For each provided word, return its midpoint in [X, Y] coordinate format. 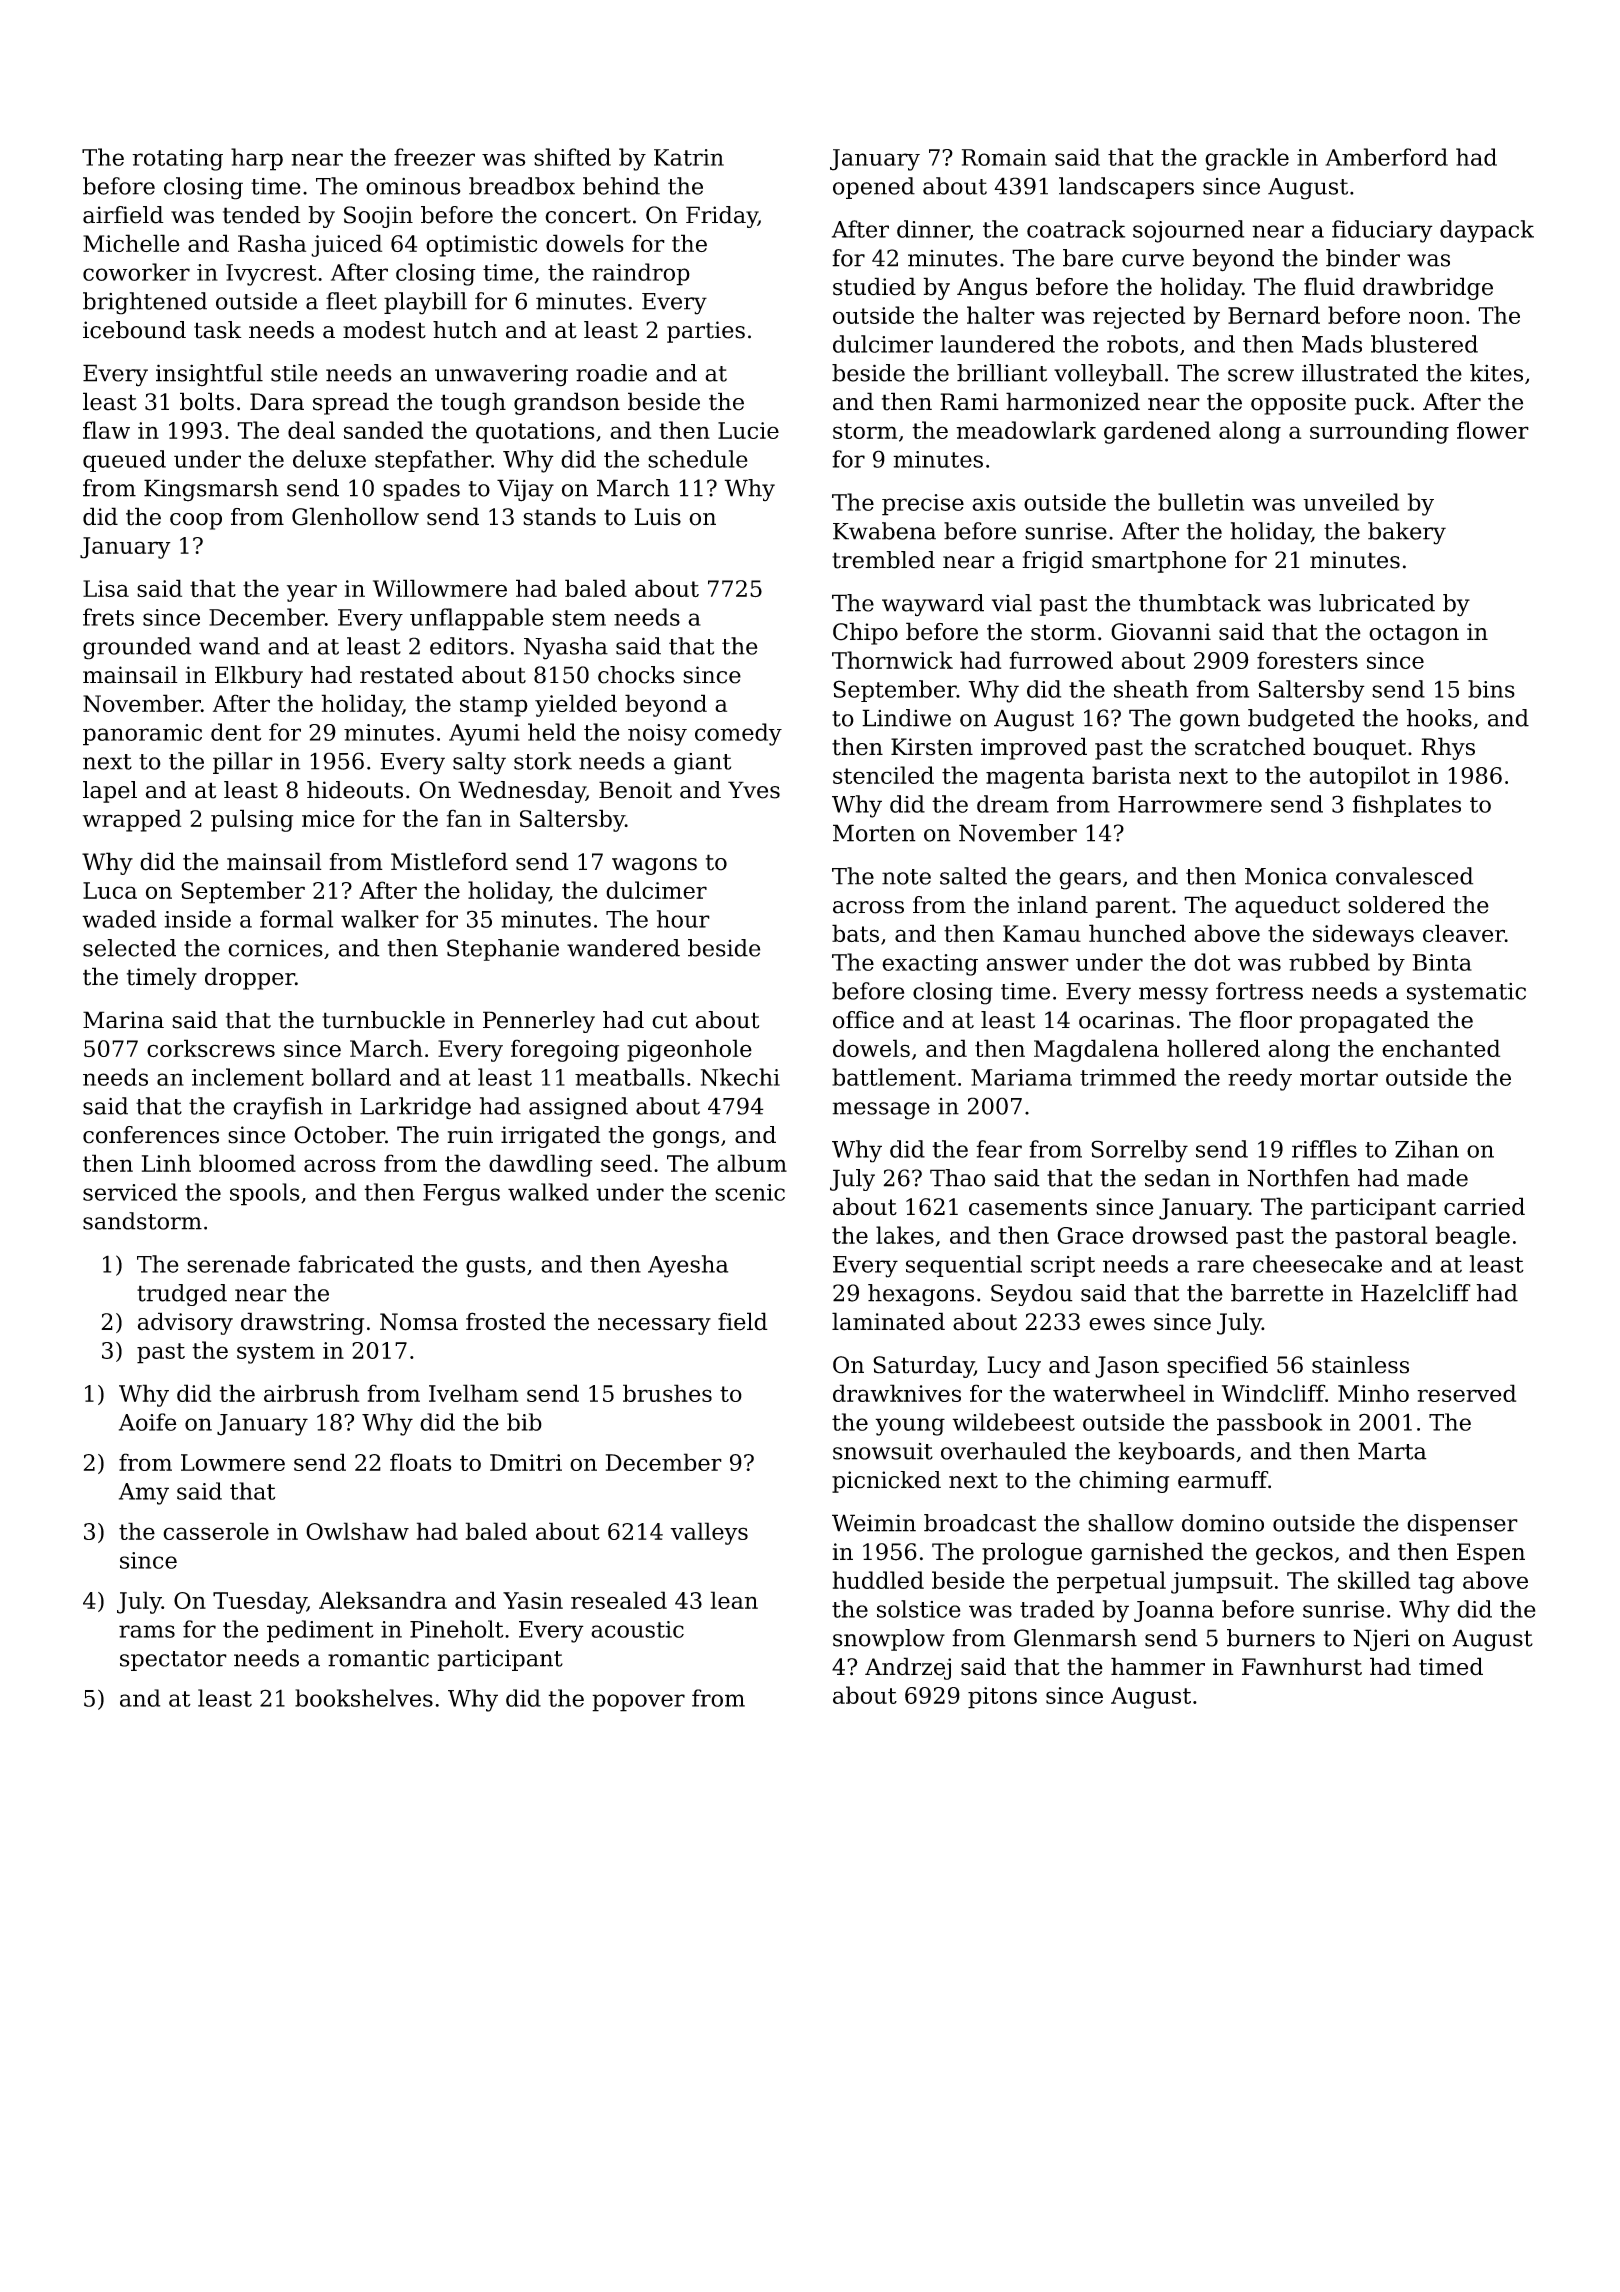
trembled [883, 560]
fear [999, 1149]
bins [1491, 689]
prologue [1032, 1553]
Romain [1004, 157]
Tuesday [260, 1602]
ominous [413, 186]
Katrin [689, 157]
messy [1173, 996]
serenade [238, 1264]
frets [108, 617]
